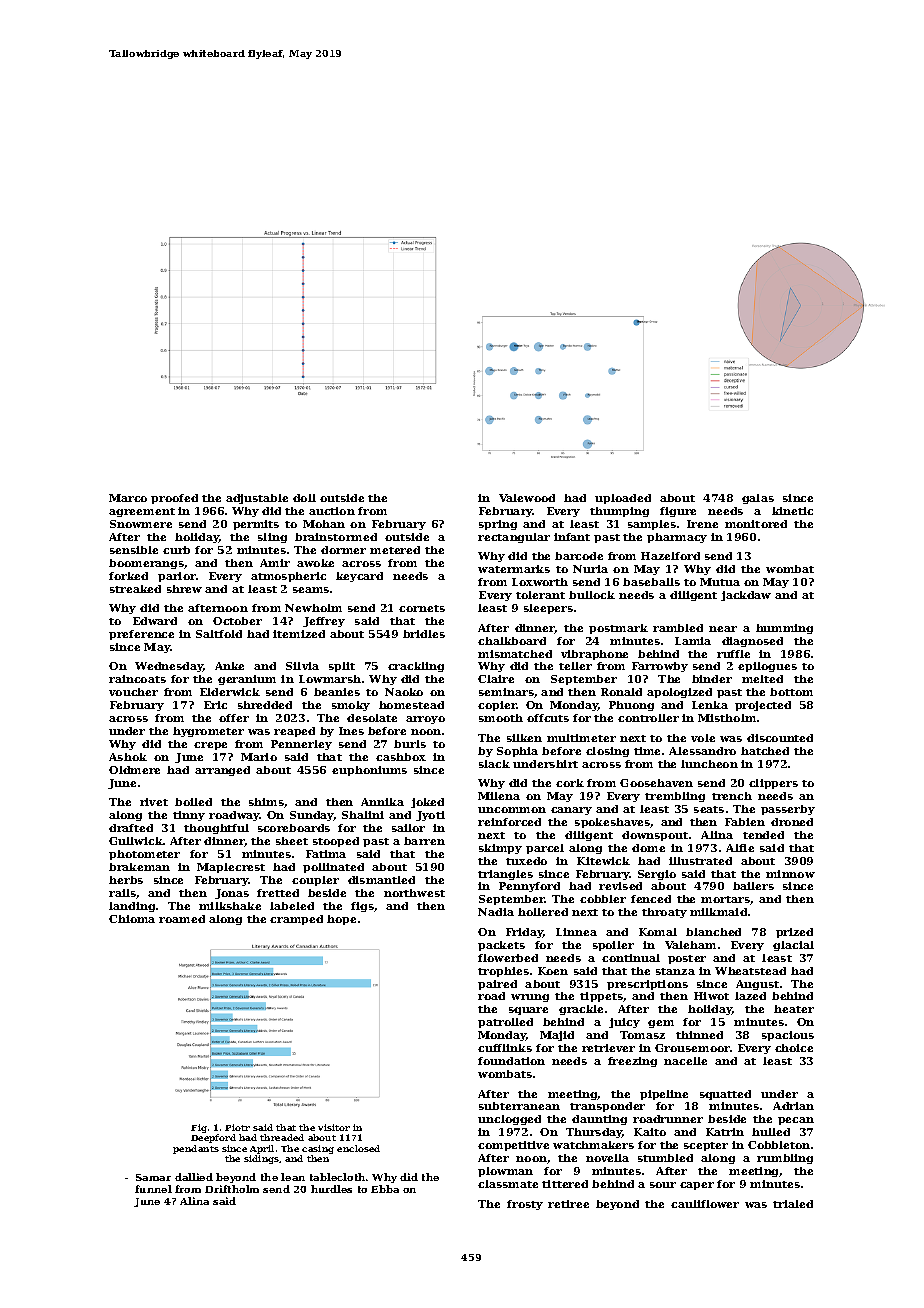 The image size is (924, 1308). I want to click on pecan, so click(796, 1121).
